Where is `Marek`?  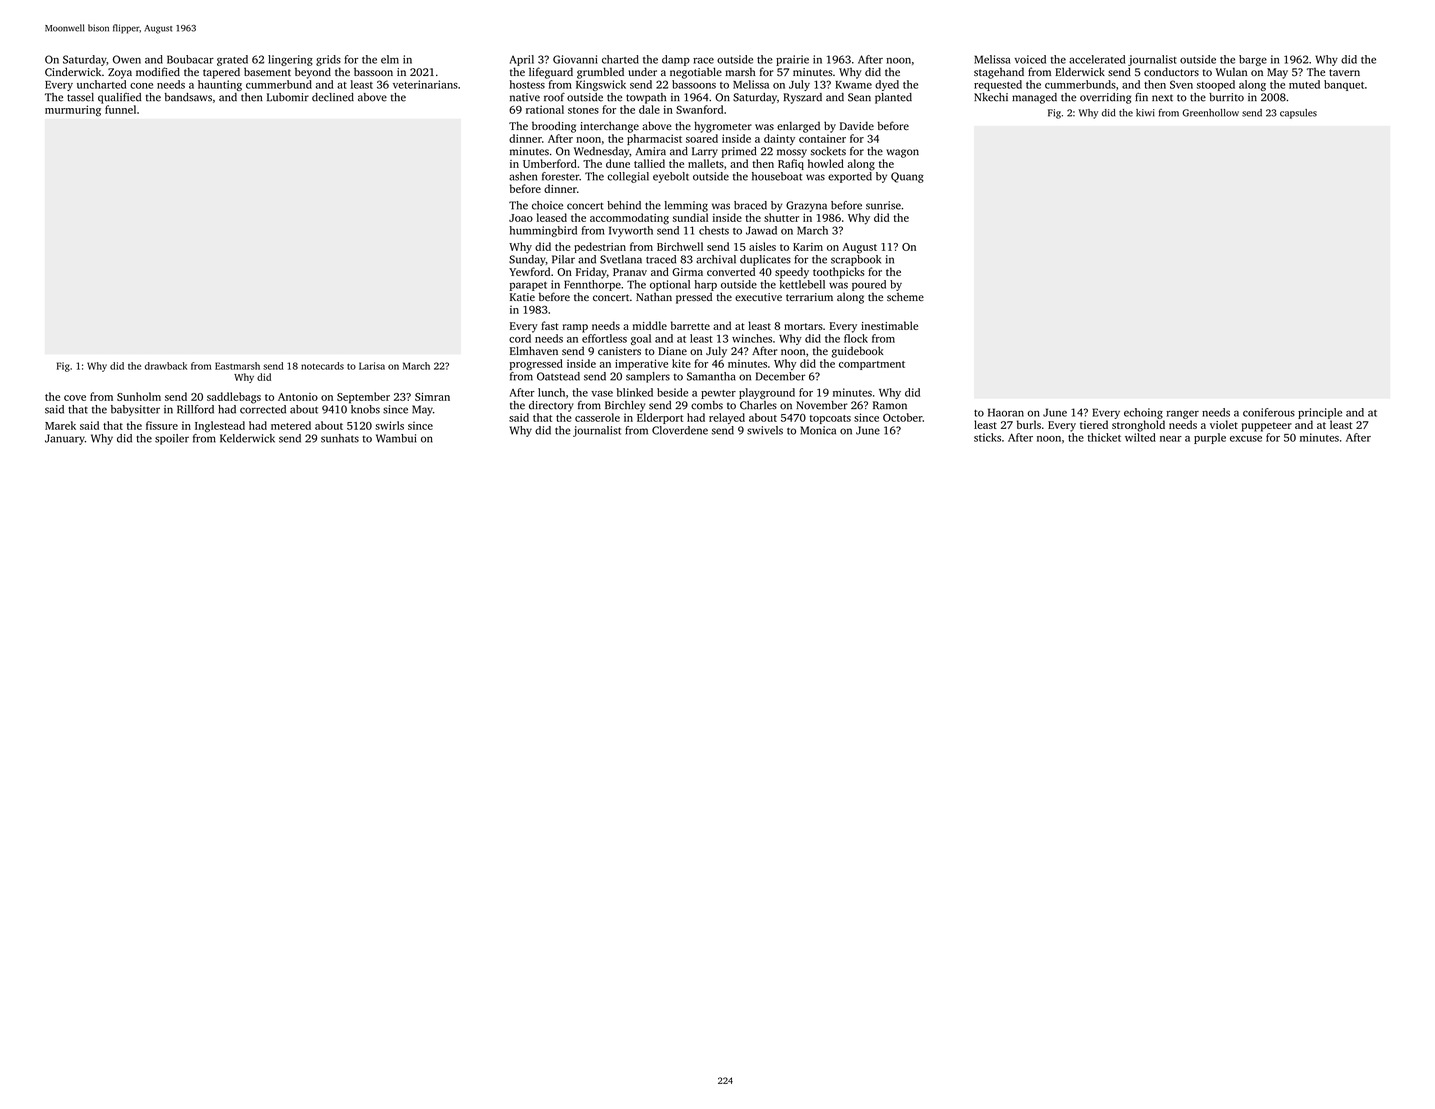
Marek is located at coordinates (60, 425).
